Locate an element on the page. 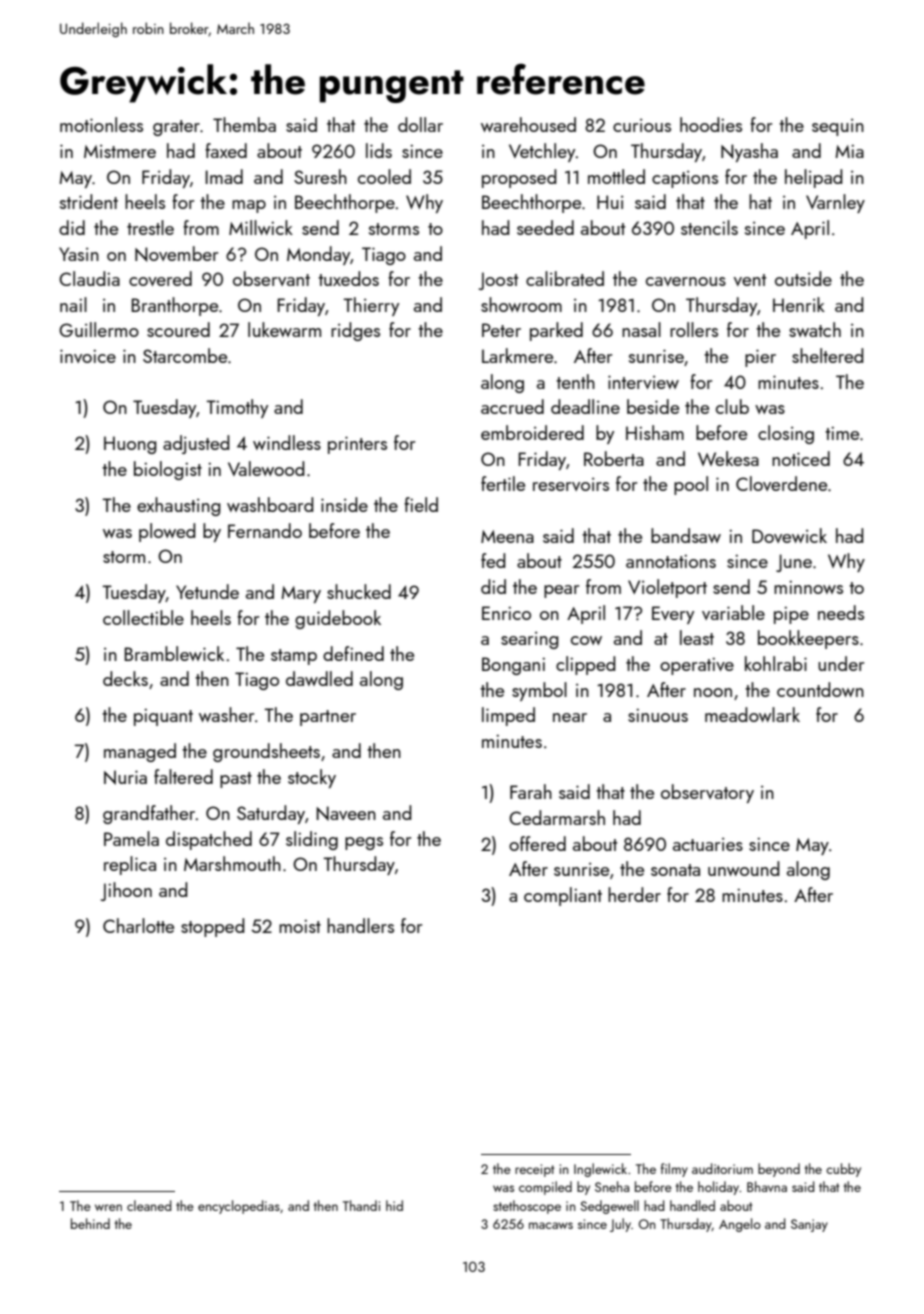 This image has width=924, height=1314. stencils is located at coordinates (709, 227).
